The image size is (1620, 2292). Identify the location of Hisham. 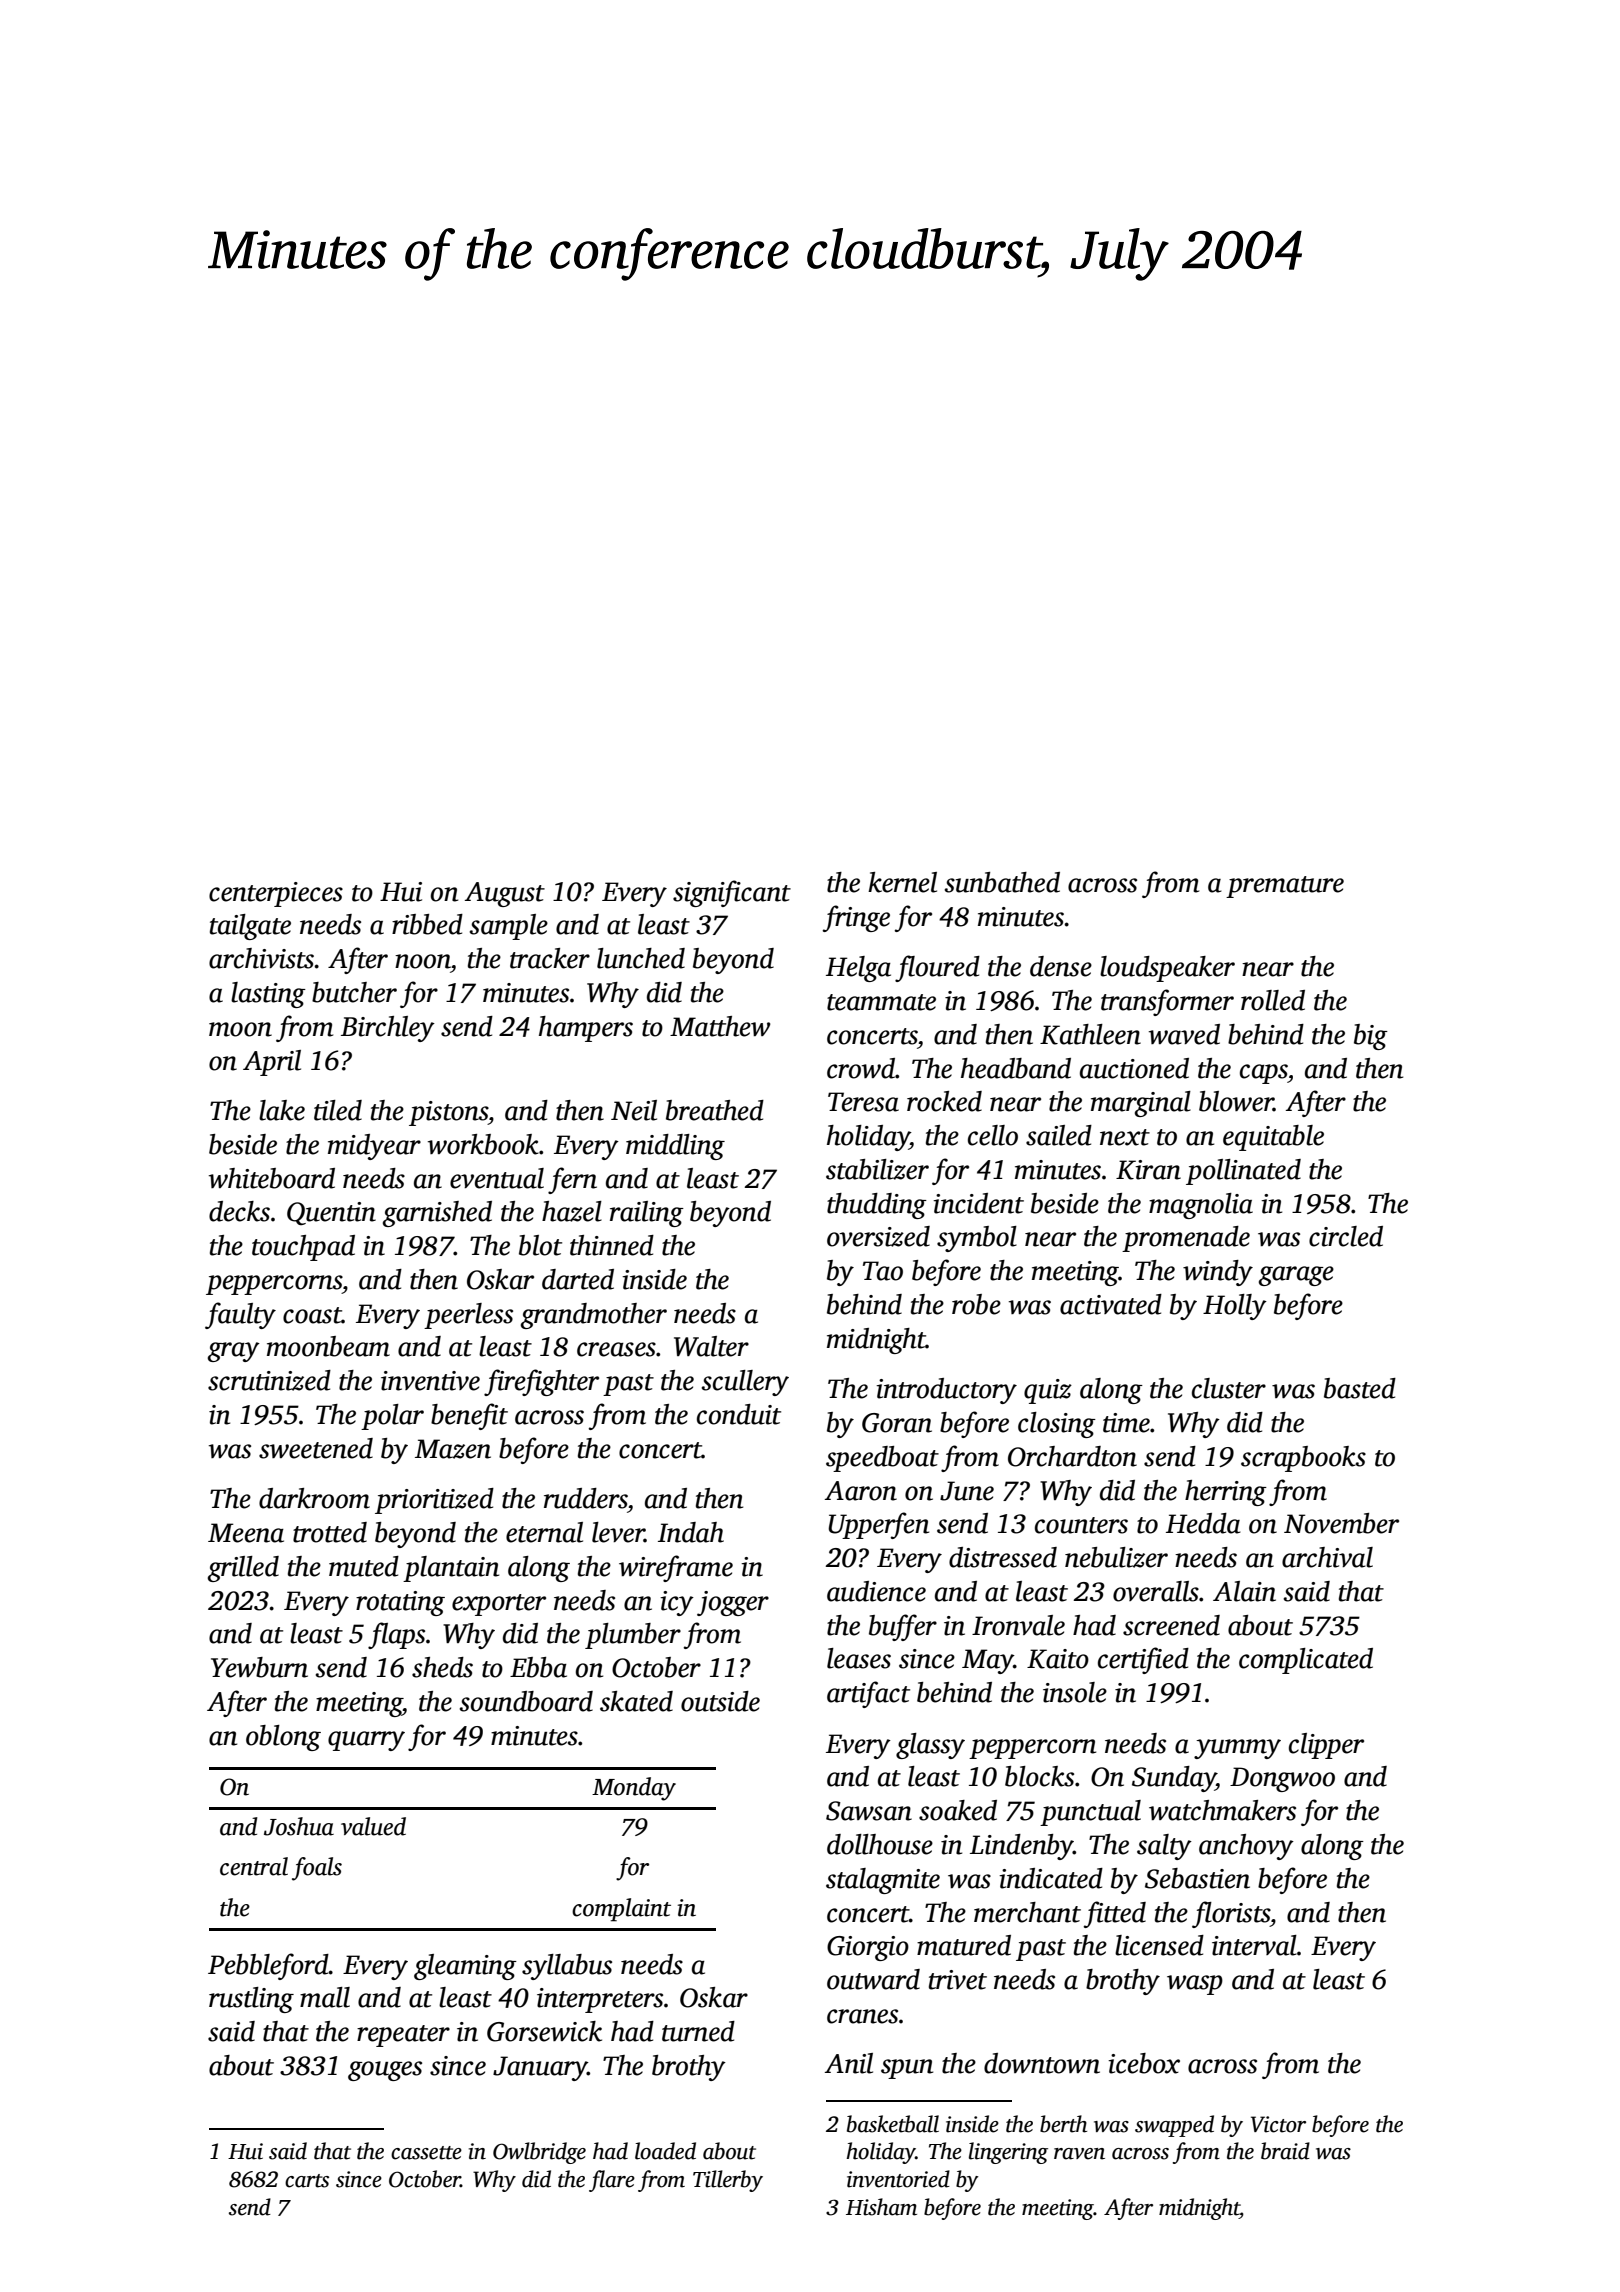
(881, 2207).
